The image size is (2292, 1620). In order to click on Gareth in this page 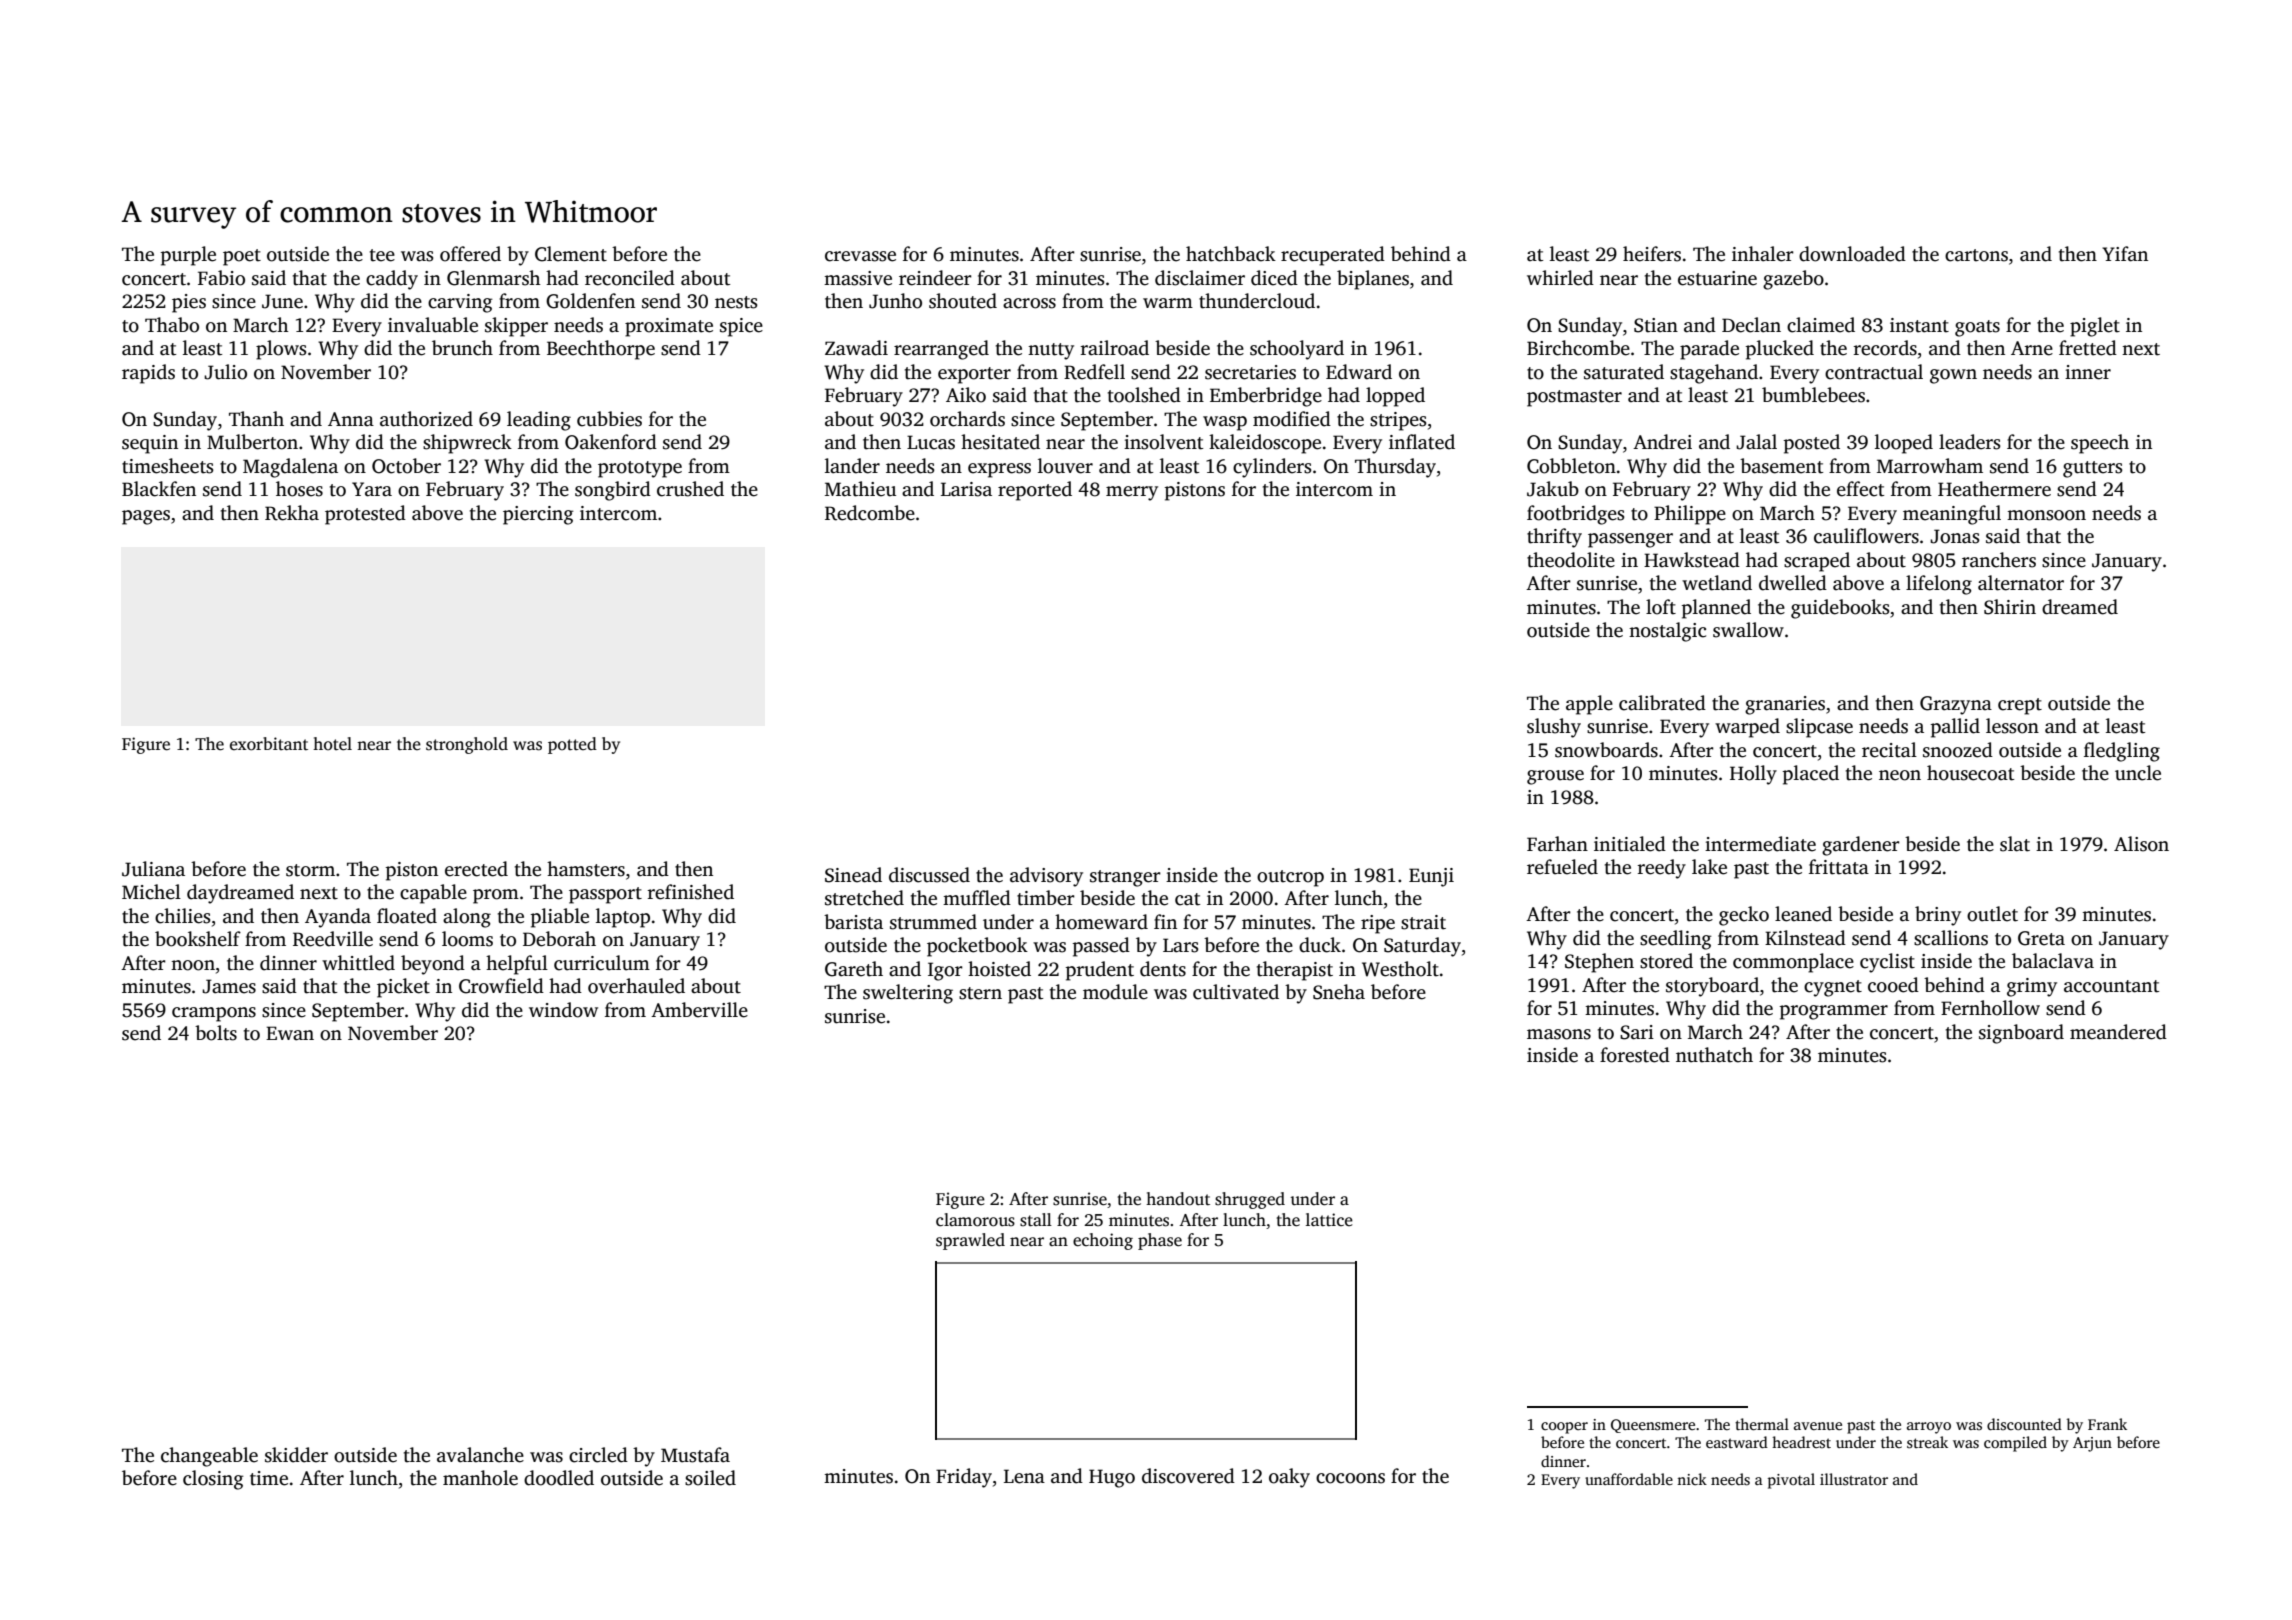, I will do `click(854, 969)`.
